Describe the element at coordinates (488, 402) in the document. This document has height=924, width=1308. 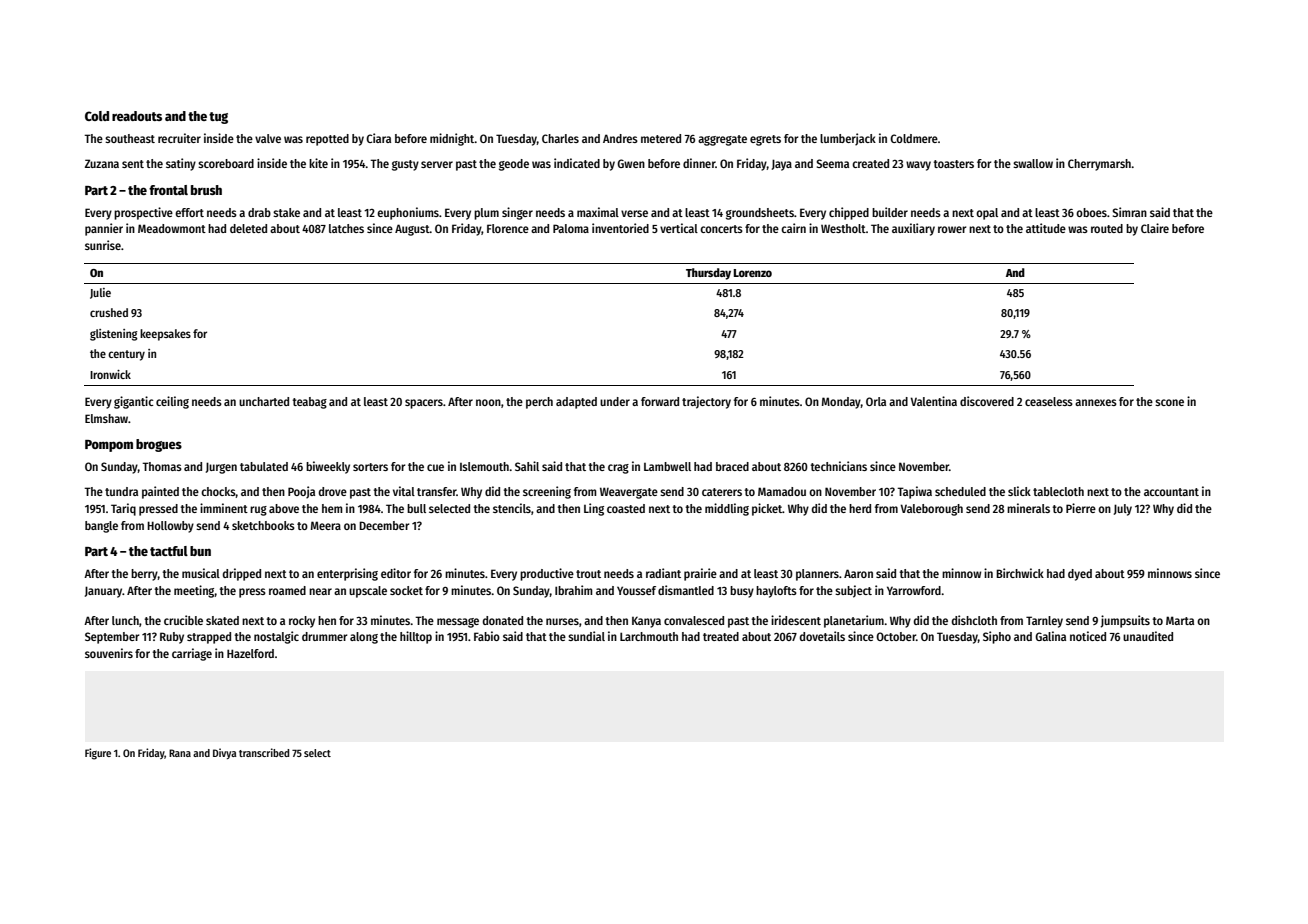
I see `noon` at that location.
